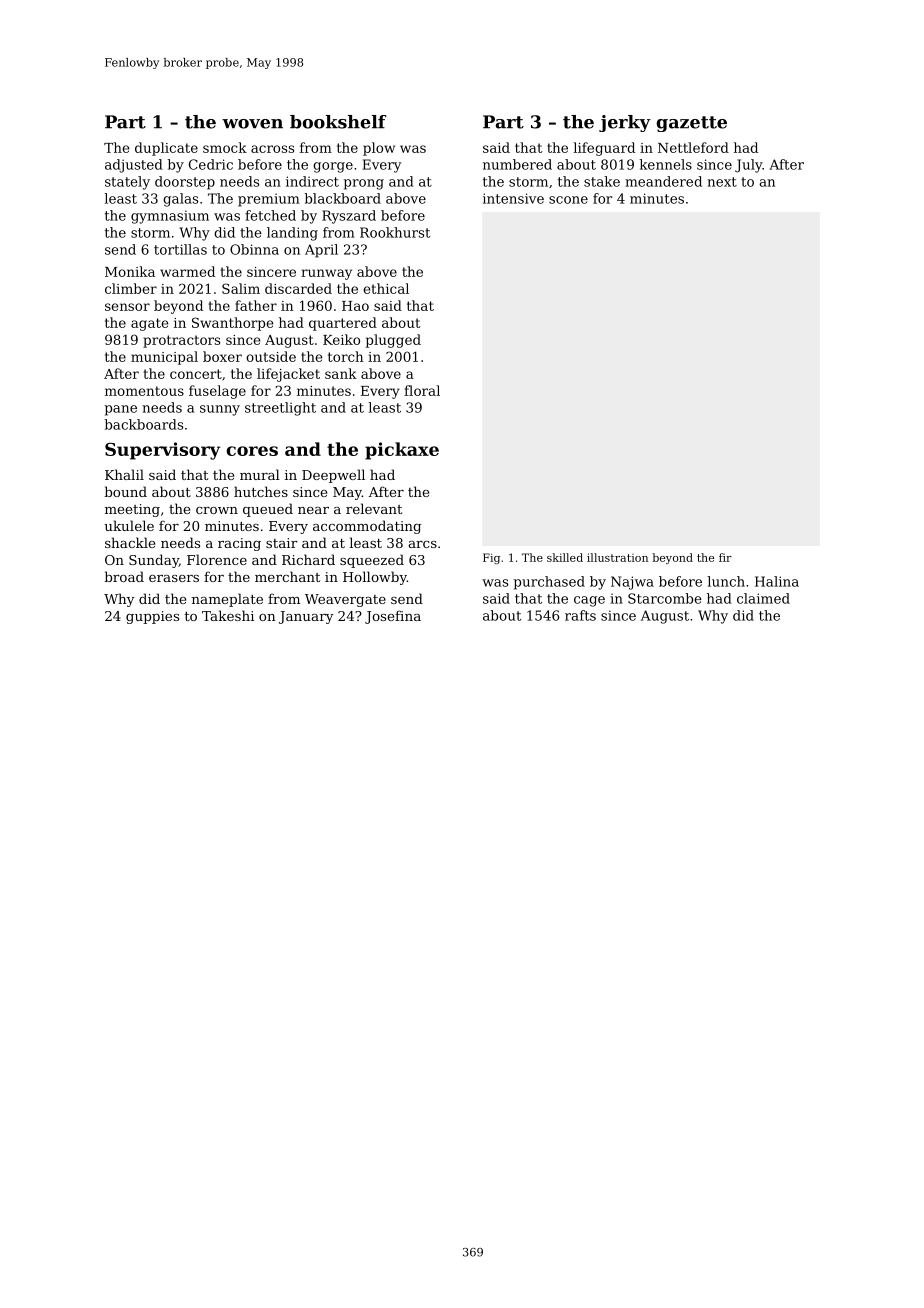 This page has height=1308, width=924. I want to click on arcs, so click(422, 544).
